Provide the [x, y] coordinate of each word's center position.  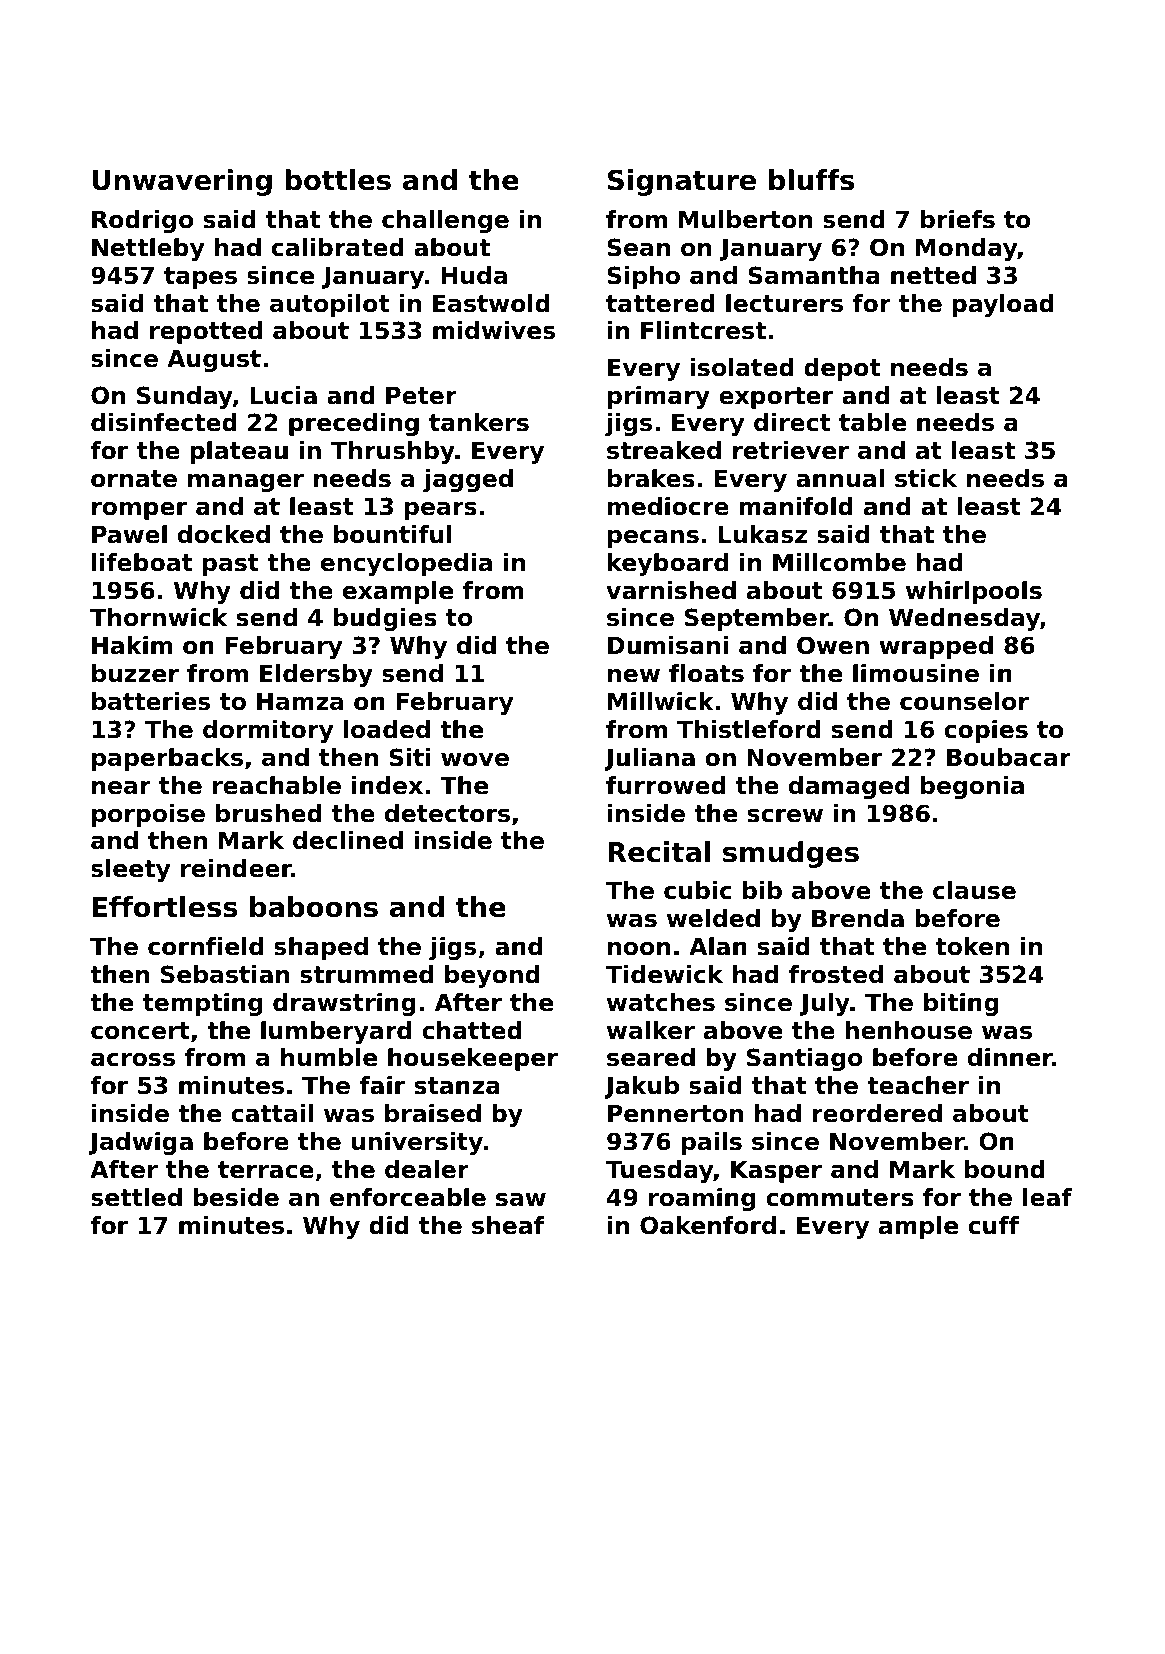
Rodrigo [142, 221]
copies [986, 731]
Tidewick [664, 974]
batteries [151, 701]
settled [136, 1197]
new [634, 676]
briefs [958, 219]
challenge [445, 221]
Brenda [858, 918]
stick [926, 478]
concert [140, 1031]
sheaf [508, 1225]
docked [224, 534]
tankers [479, 422]
